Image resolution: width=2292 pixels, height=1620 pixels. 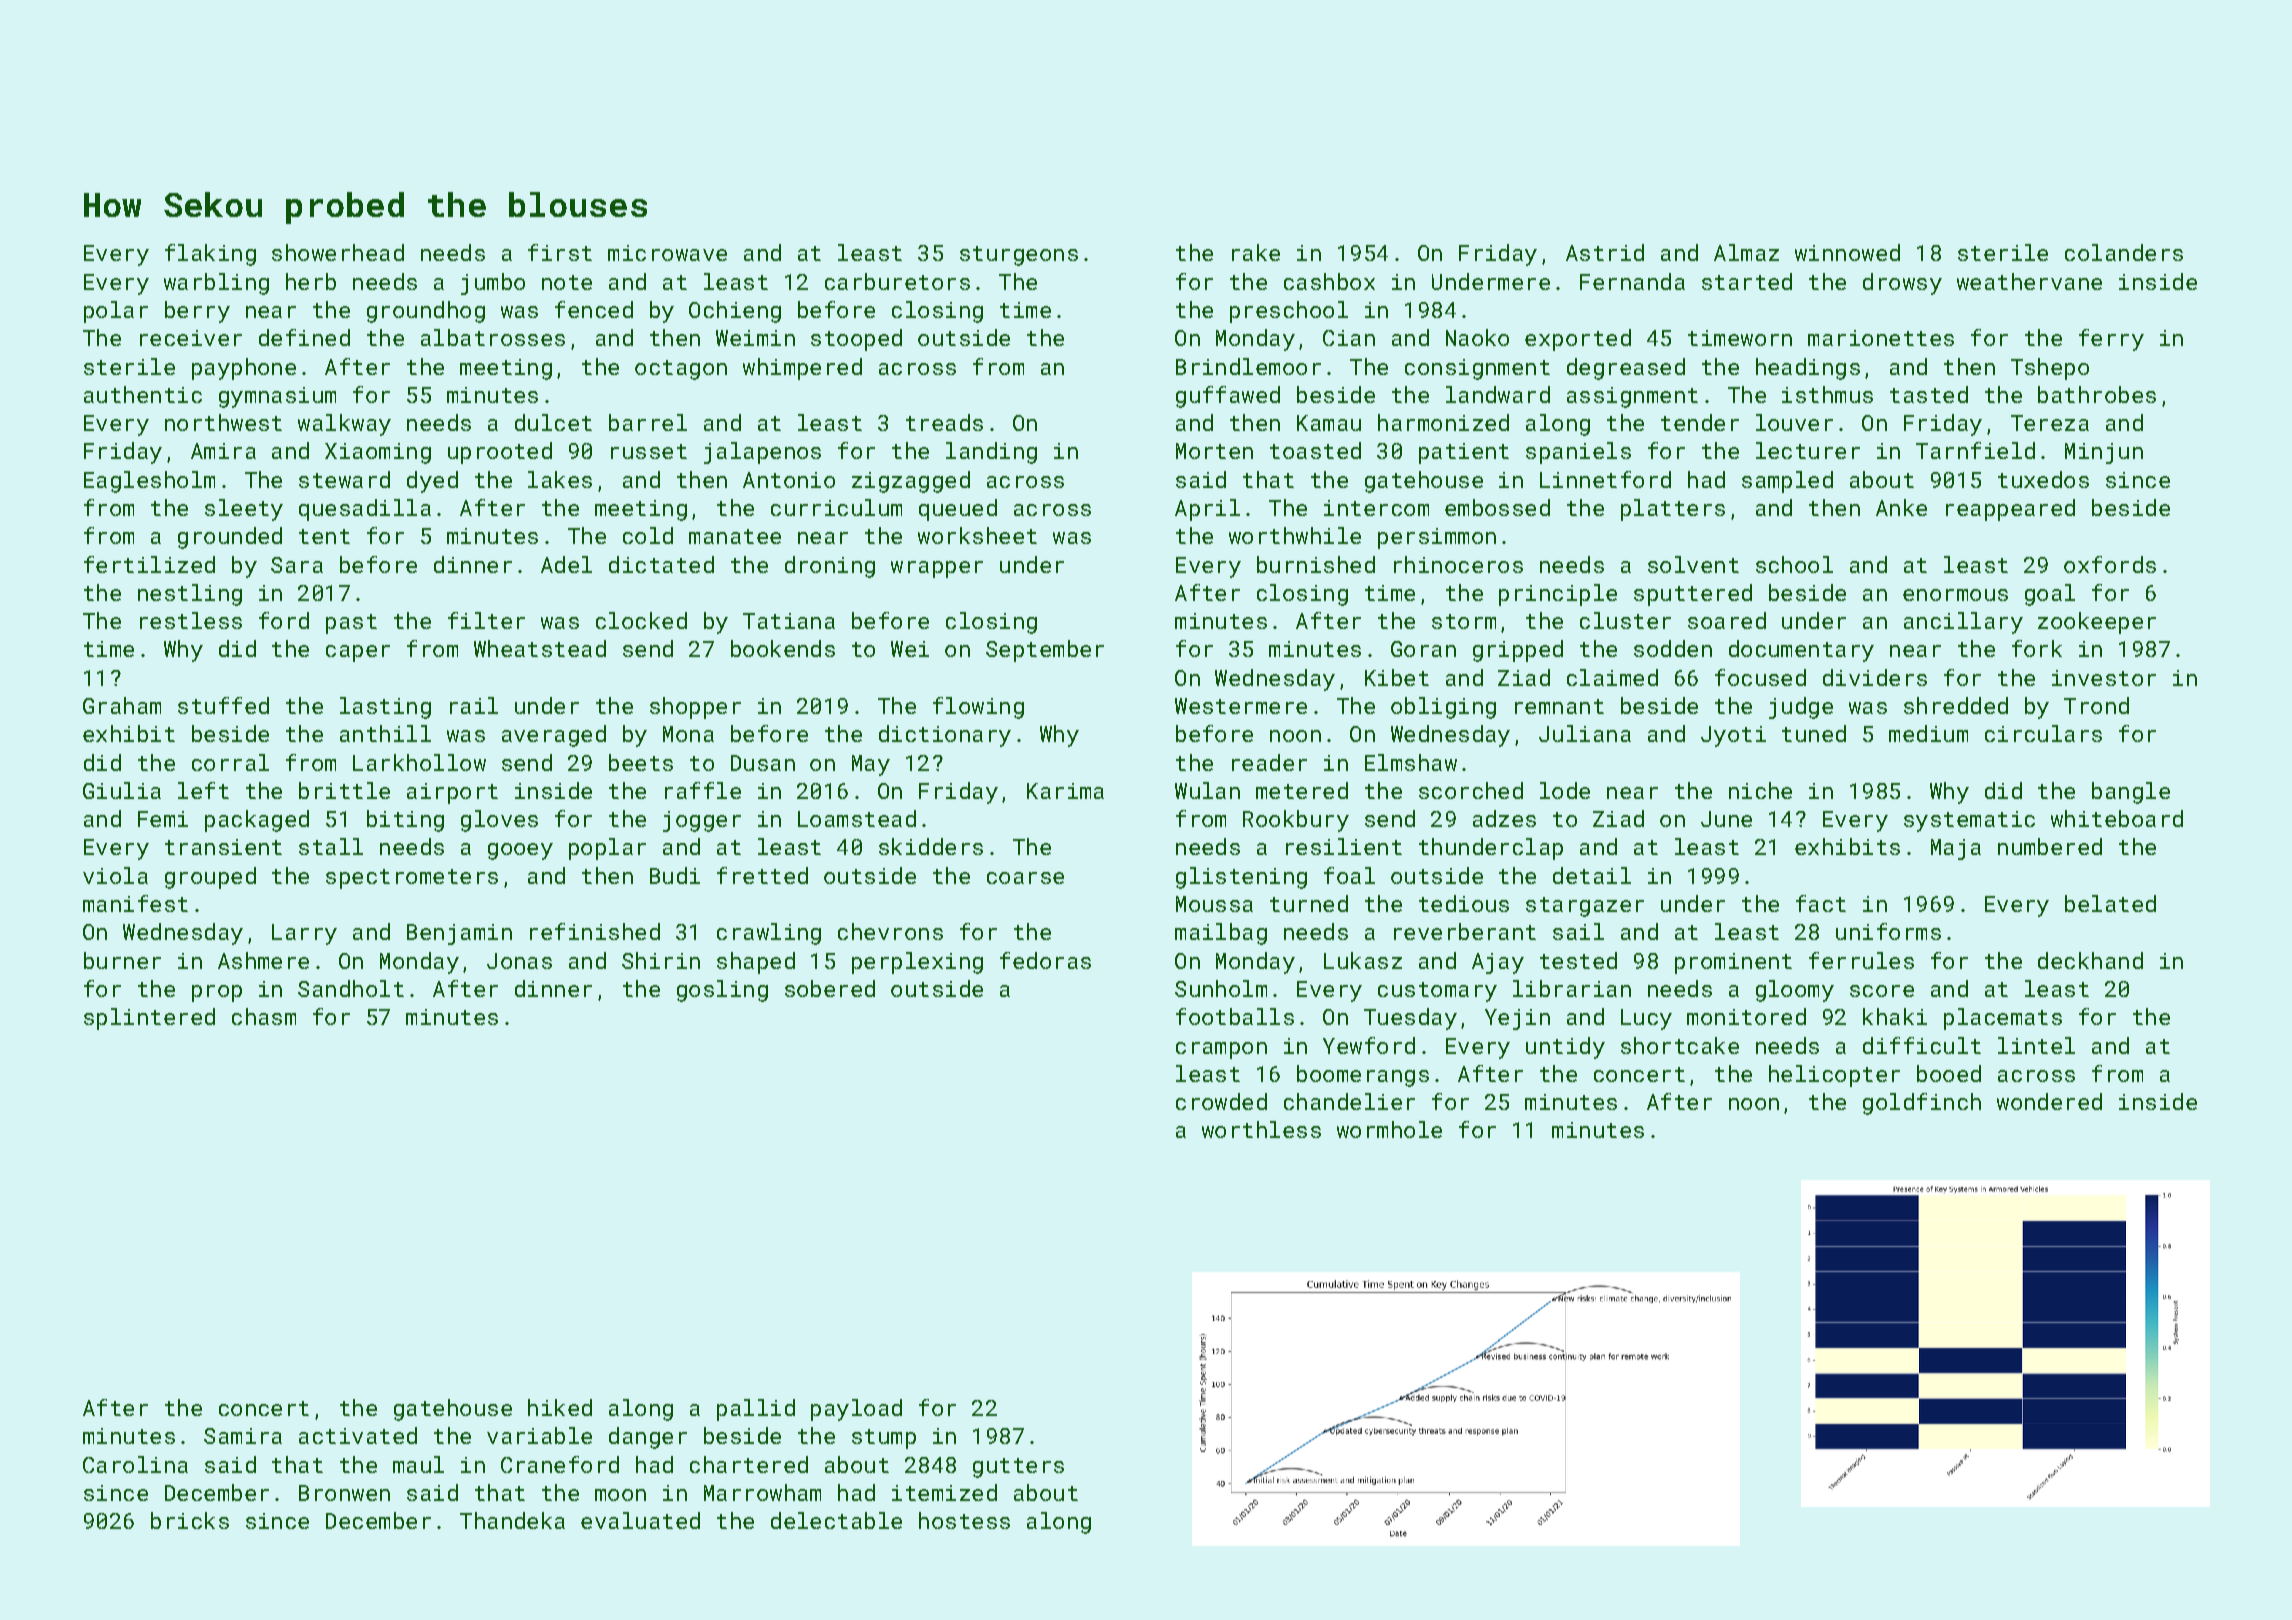 I want to click on hostess, so click(x=964, y=1520).
